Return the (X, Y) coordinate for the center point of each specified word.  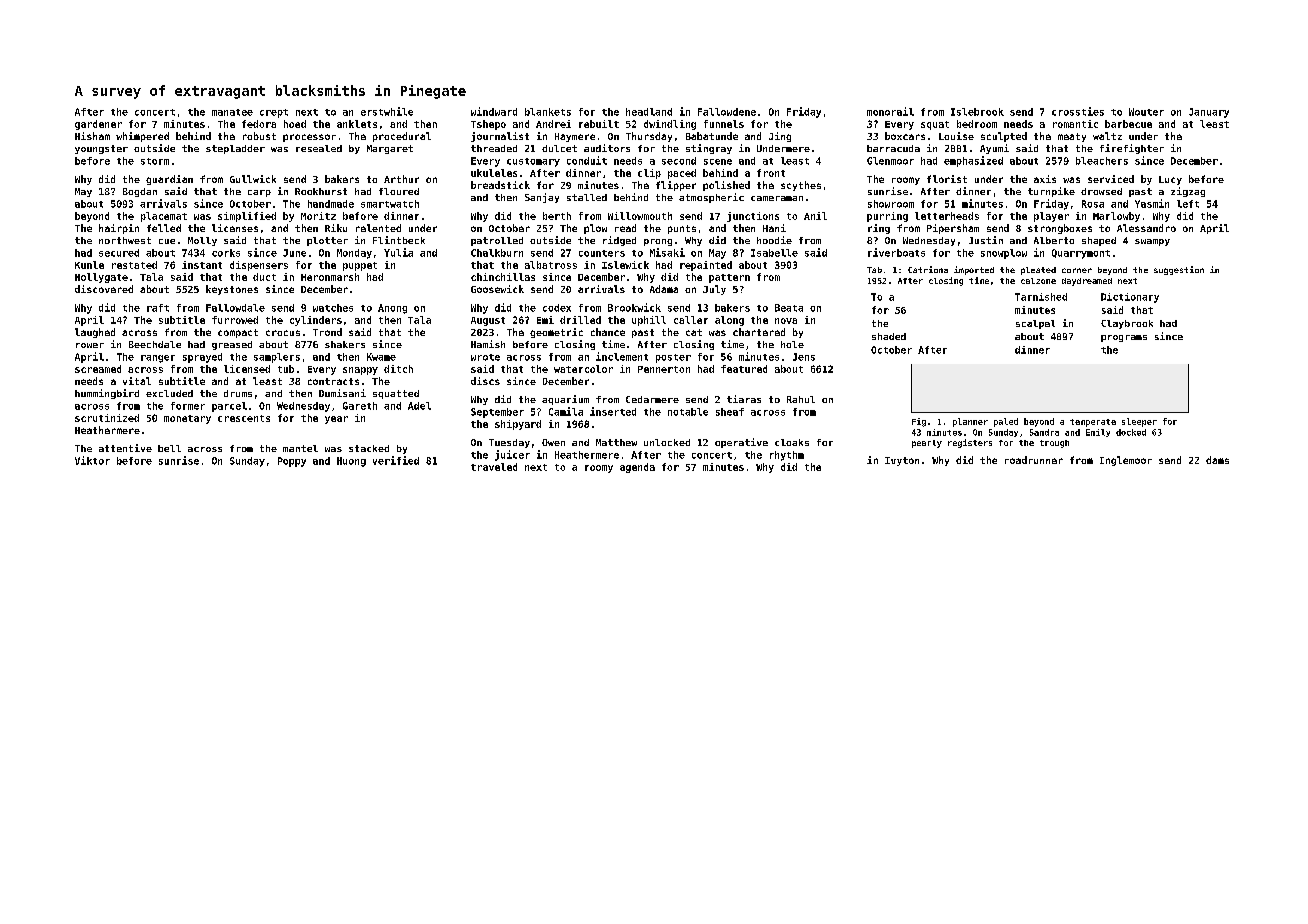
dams (1217, 460)
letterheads (947, 216)
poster (673, 358)
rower (90, 345)
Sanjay (542, 198)
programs (1124, 338)
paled (1006, 422)
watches (333, 308)
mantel (300, 448)
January (1209, 113)
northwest (125, 240)
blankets (548, 112)
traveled (494, 467)
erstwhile (387, 111)
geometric (556, 333)
